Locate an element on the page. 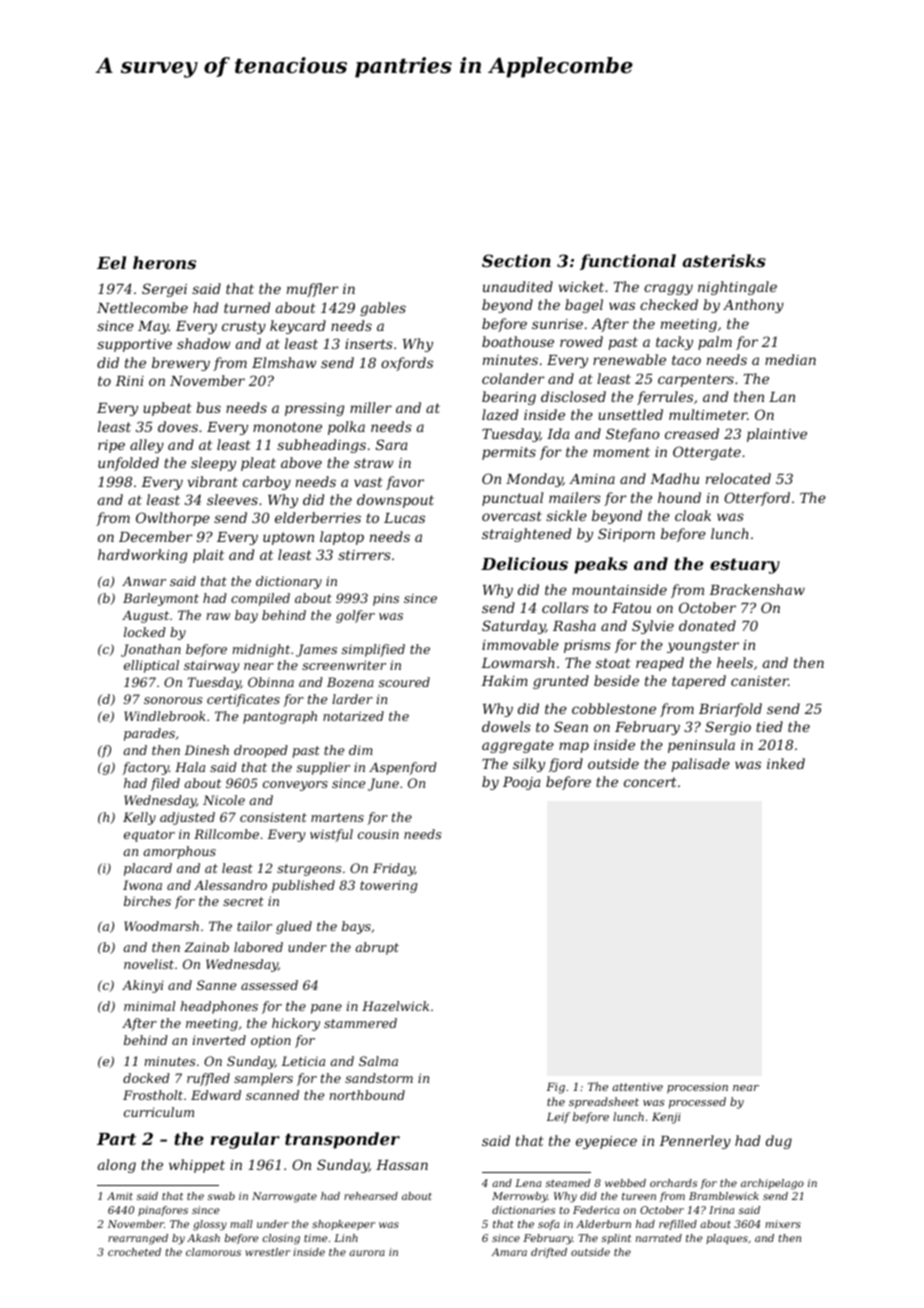 This page has height=1308, width=924. Brackenshaw is located at coordinates (757, 589).
